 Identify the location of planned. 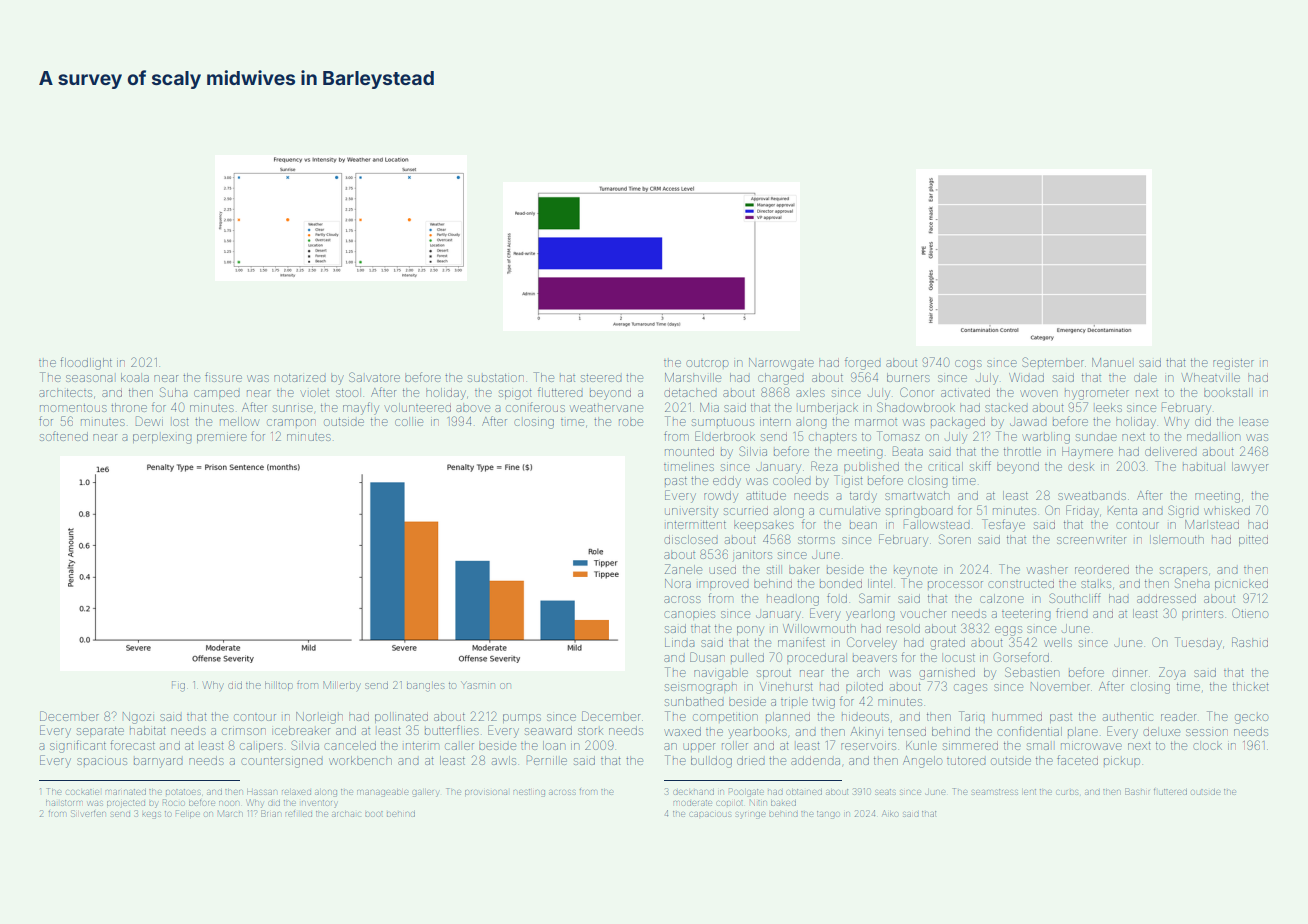
(788, 716).
